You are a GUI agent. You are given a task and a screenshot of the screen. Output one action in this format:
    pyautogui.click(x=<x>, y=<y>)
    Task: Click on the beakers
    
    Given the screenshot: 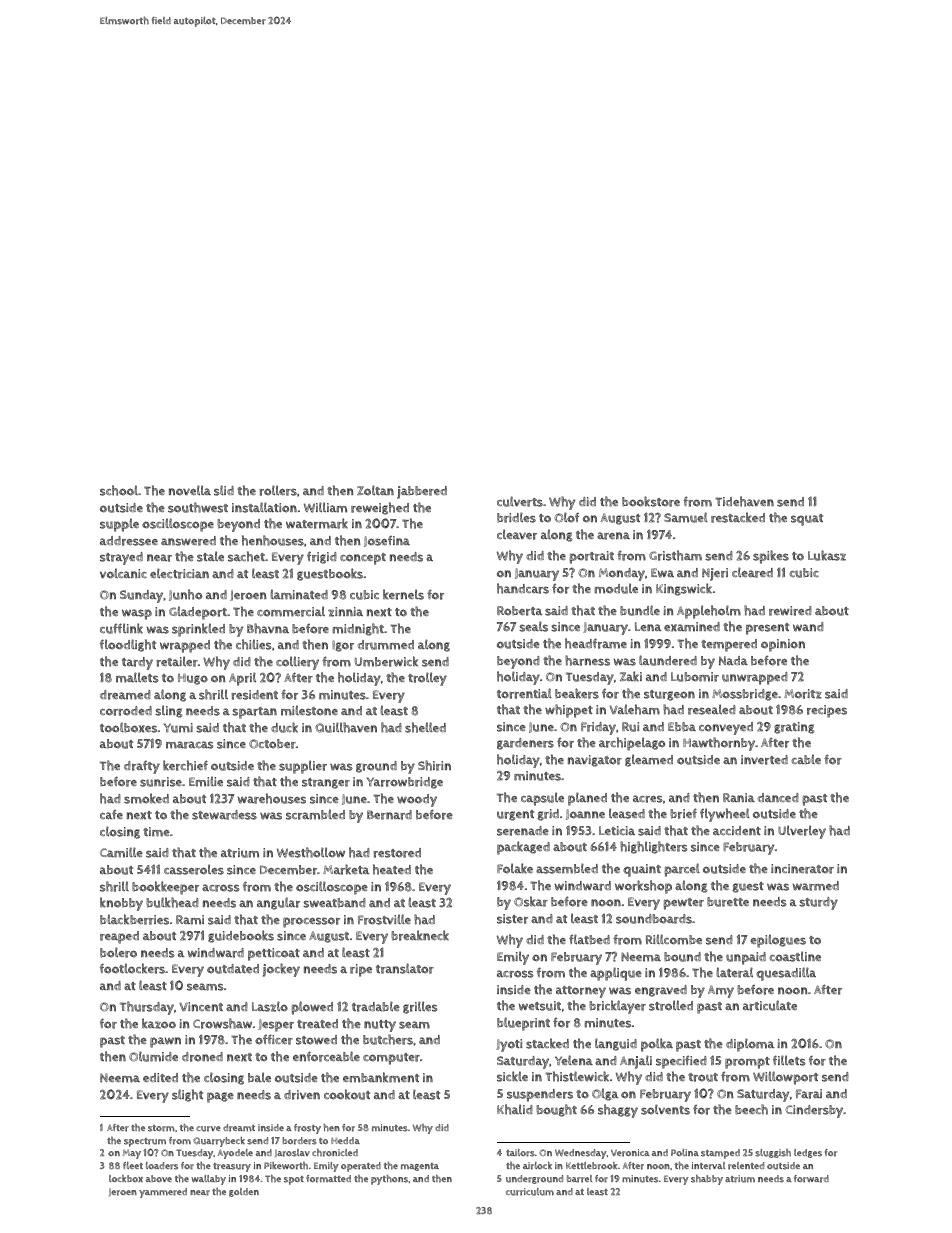 What is the action you would take?
    pyautogui.click(x=577, y=693)
